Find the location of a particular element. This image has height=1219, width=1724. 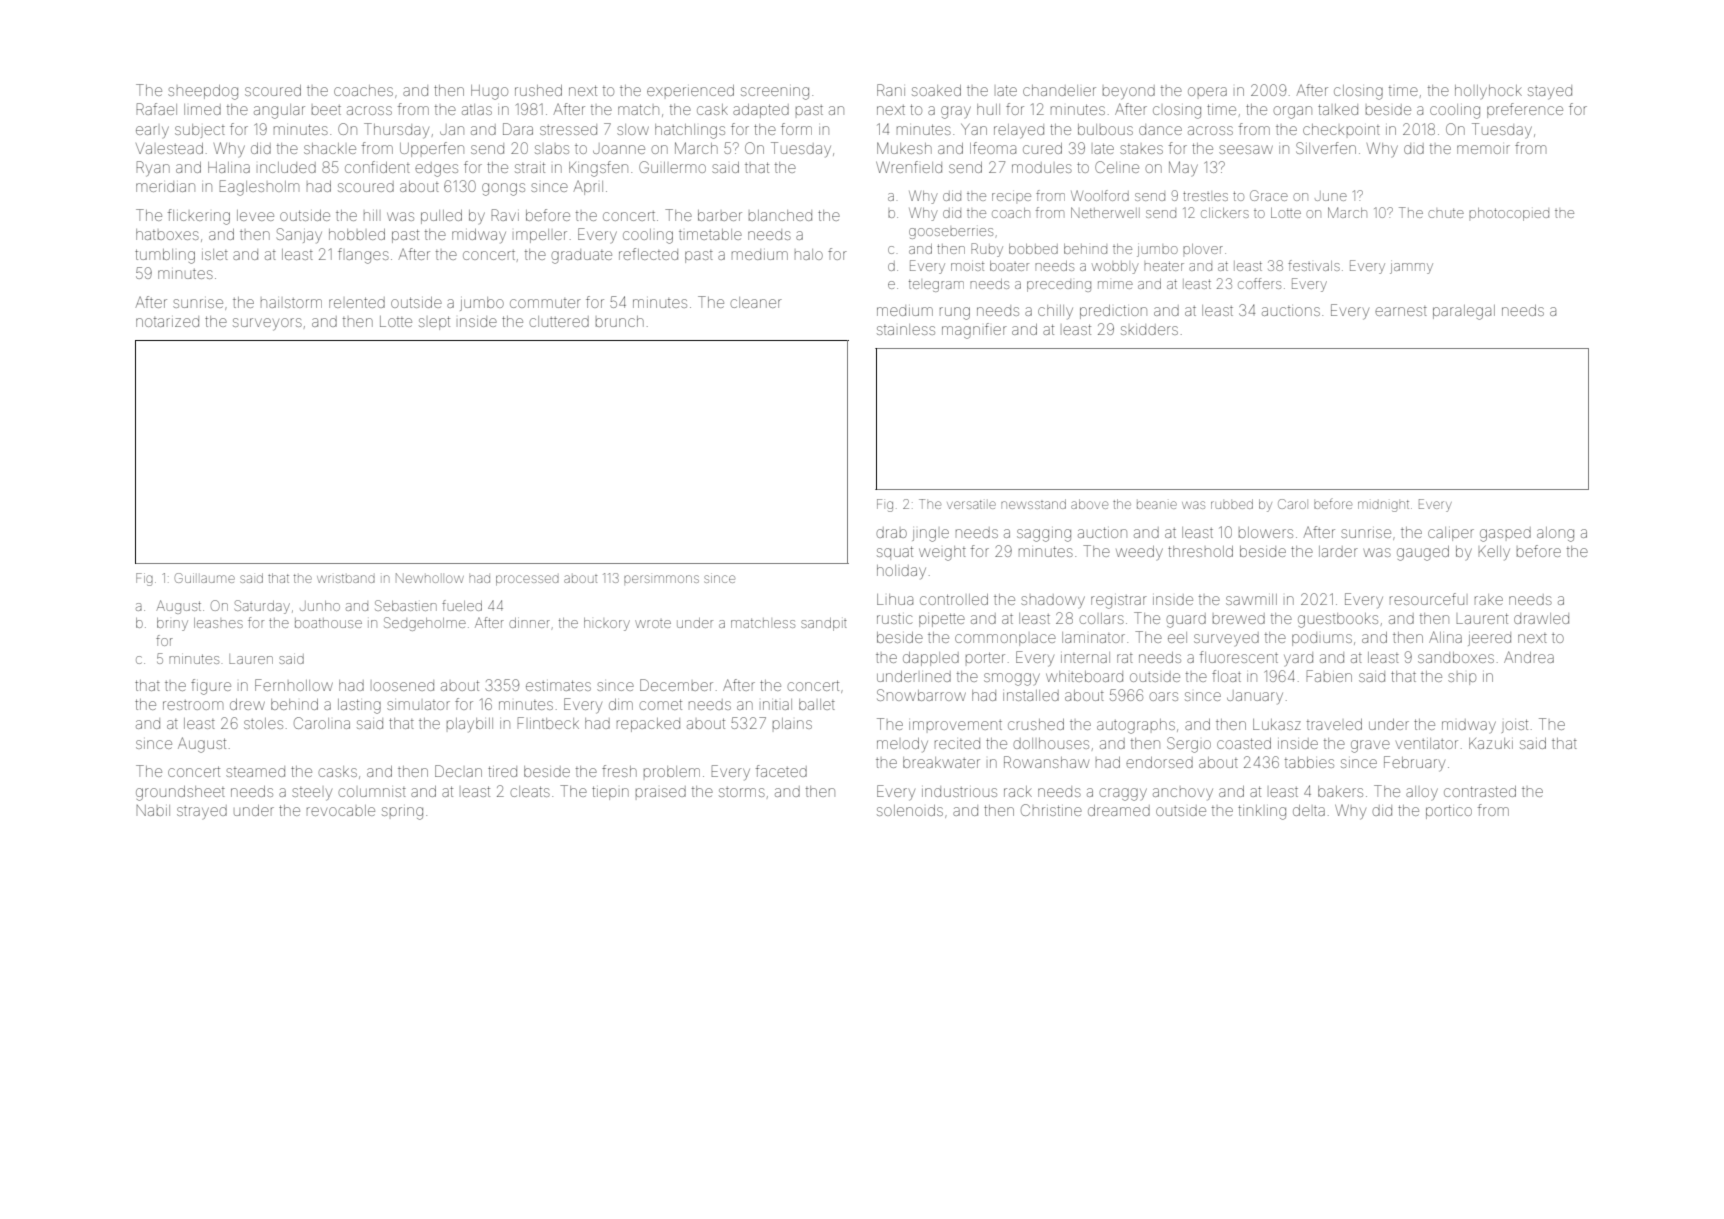

beanie is located at coordinates (1157, 505).
